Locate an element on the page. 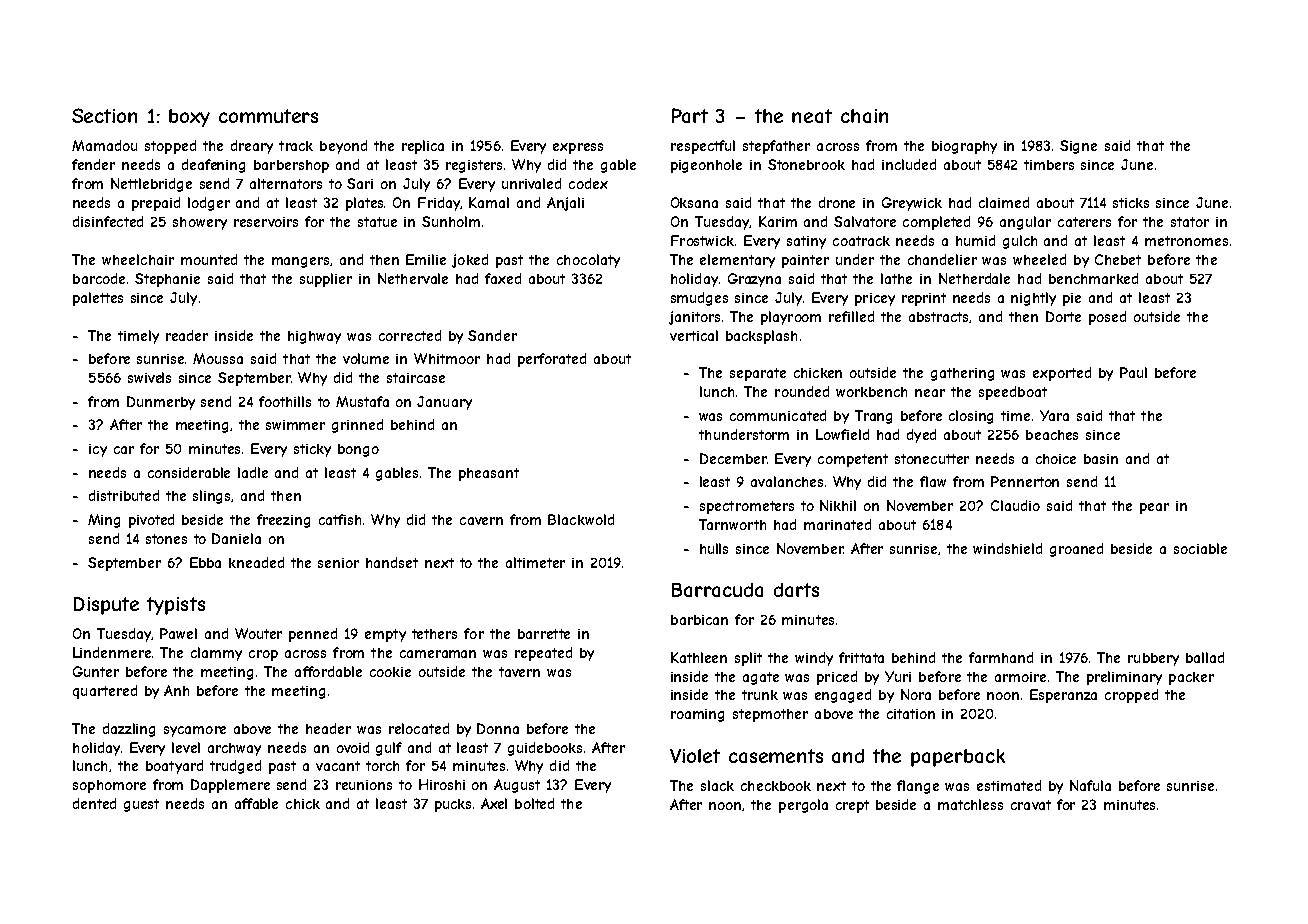 The image size is (1308, 924). Section is located at coordinates (104, 115).
